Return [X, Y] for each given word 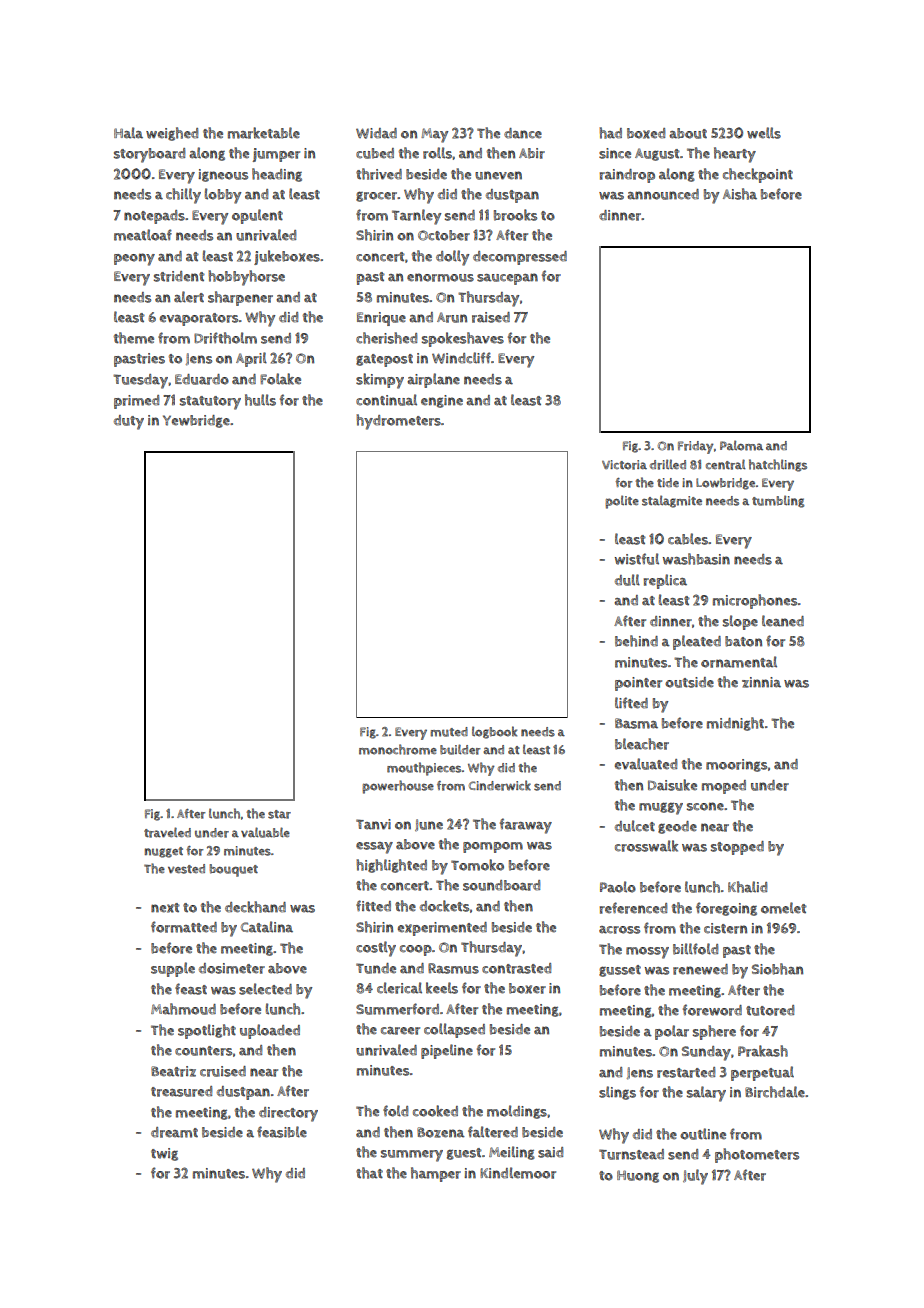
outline [703, 1134]
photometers [757, 1155]
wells [764, 133]
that [369, 1173]
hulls [260, 400]
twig [164, 1154]
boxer [527, 988]
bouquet [234, 870]
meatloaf [143, 235]
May [434, 135]
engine [442, 401]
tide [668, 482]
